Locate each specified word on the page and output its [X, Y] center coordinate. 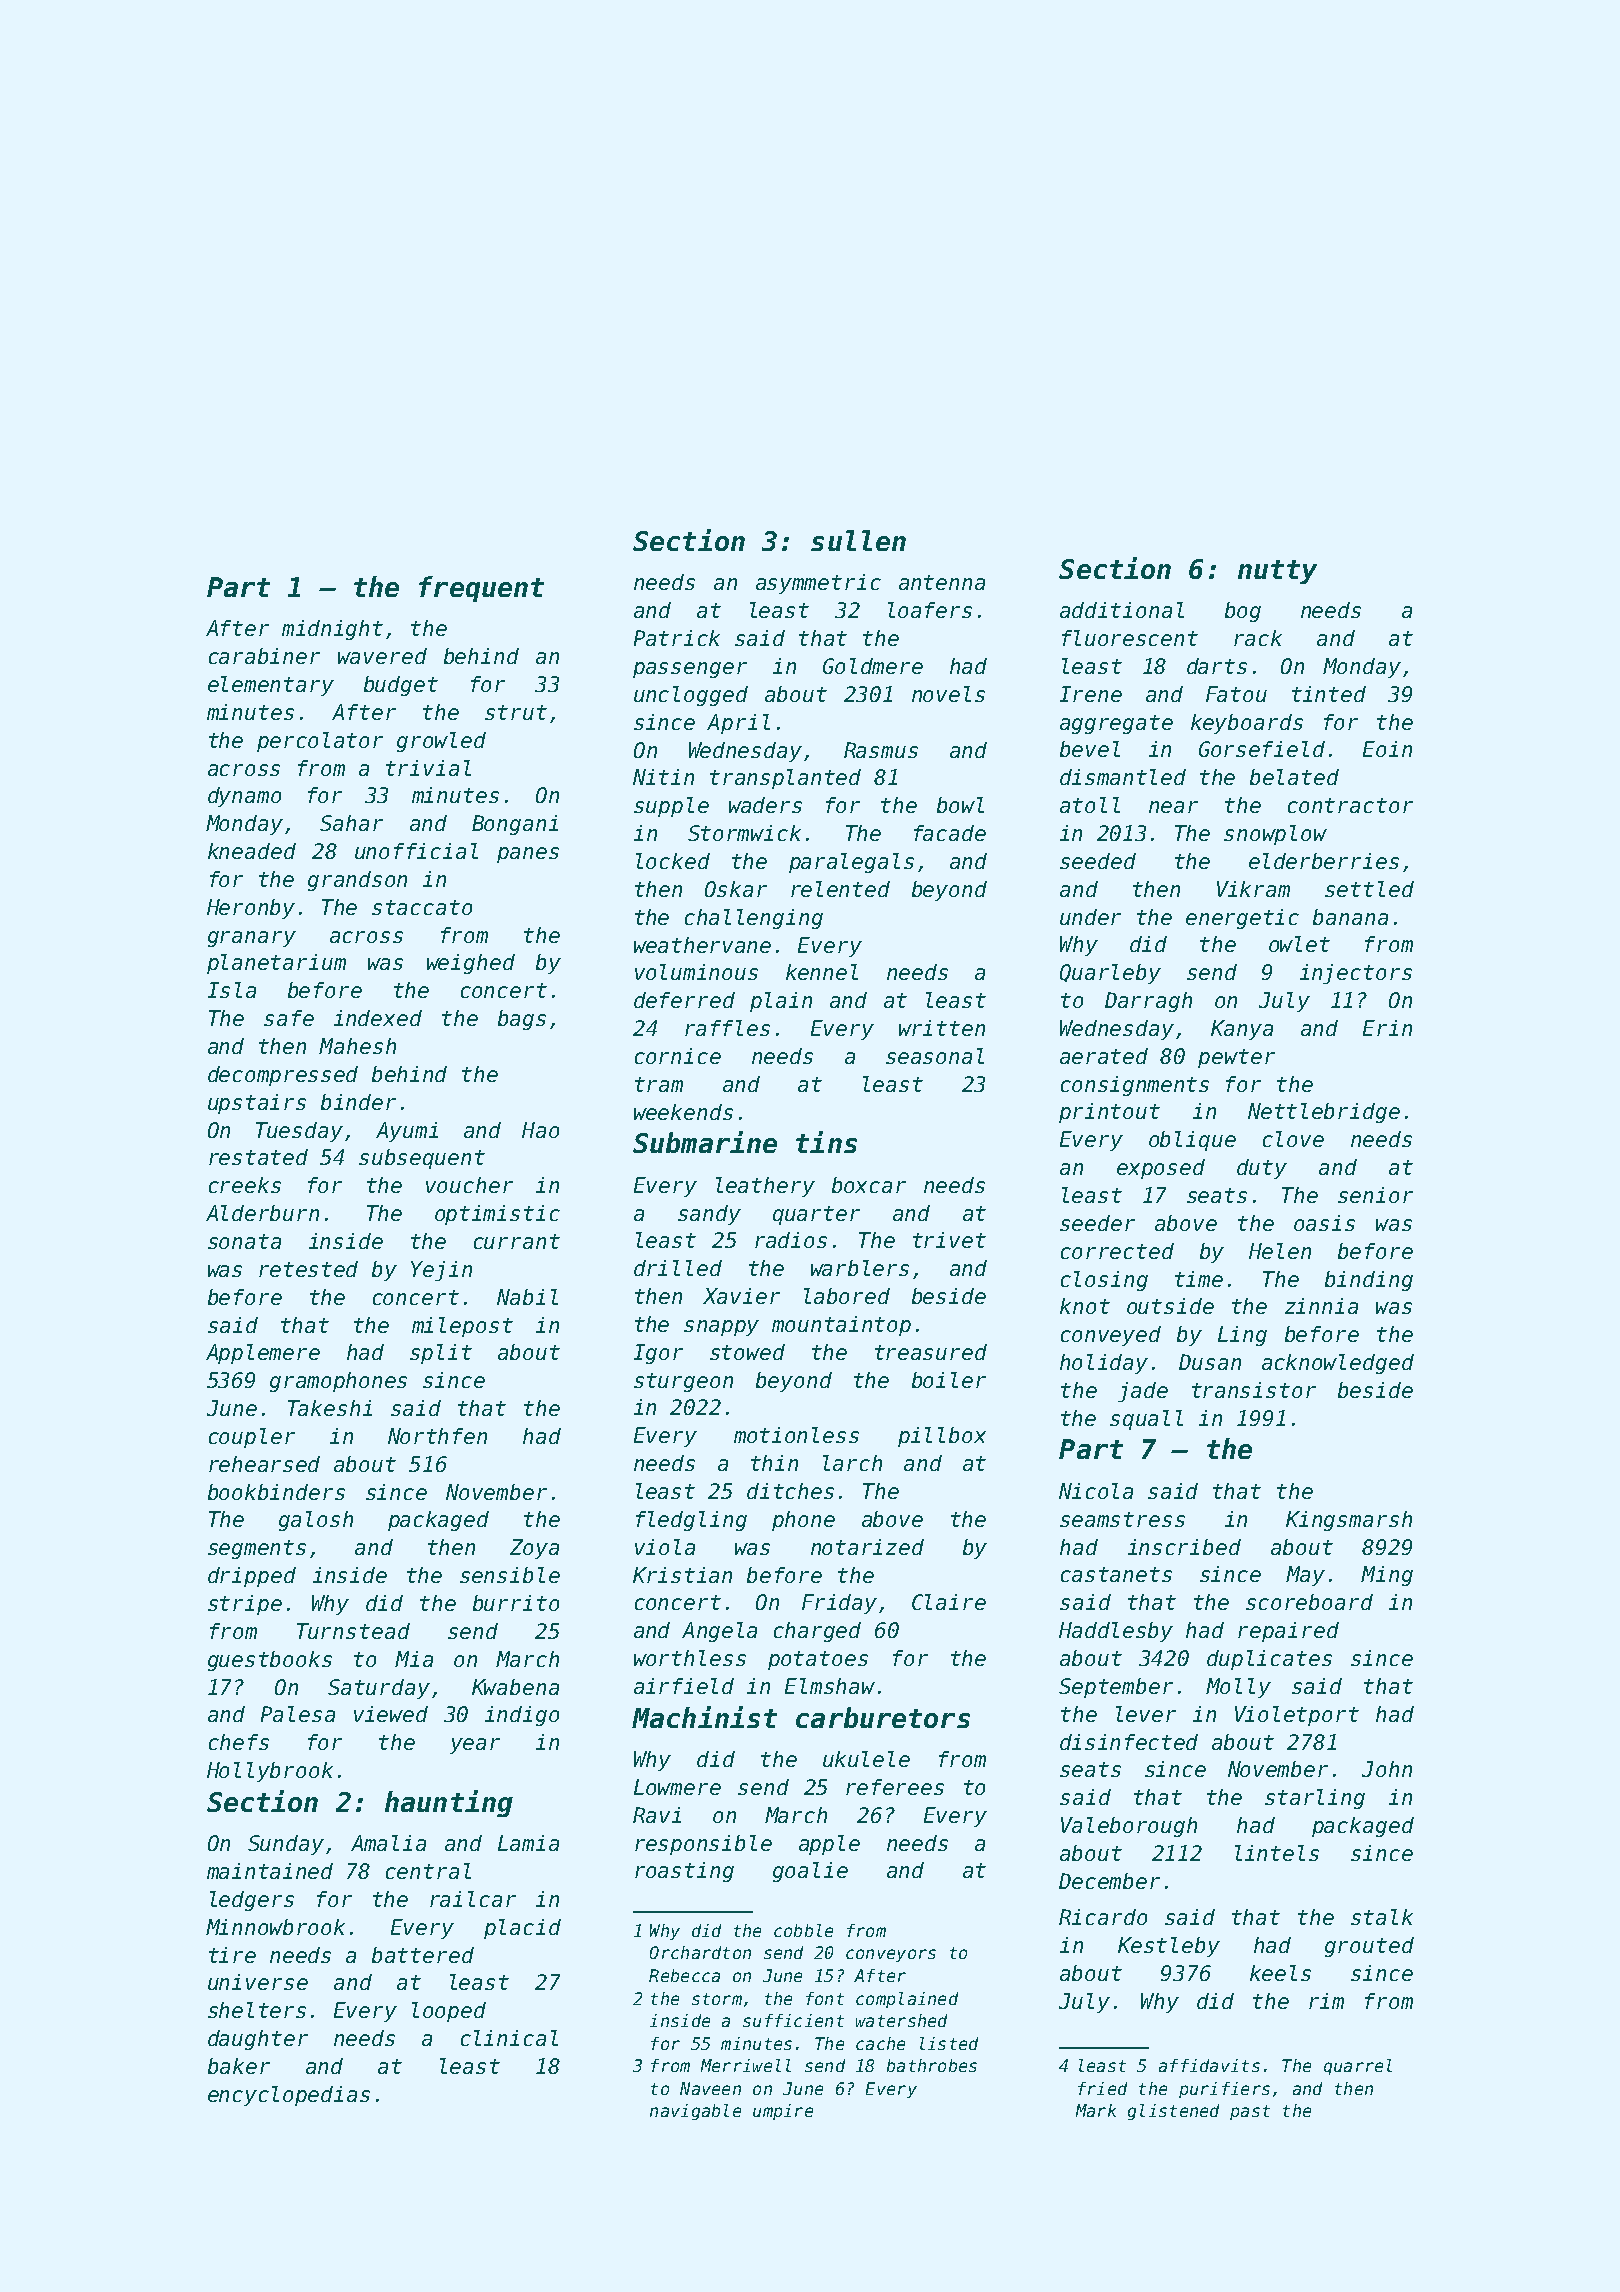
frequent [481, 589]
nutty [1277, 572]
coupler [252, 1438]
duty [1262, 1169]
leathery [765, 1187]
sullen [858, 540]
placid [522, 1929]
